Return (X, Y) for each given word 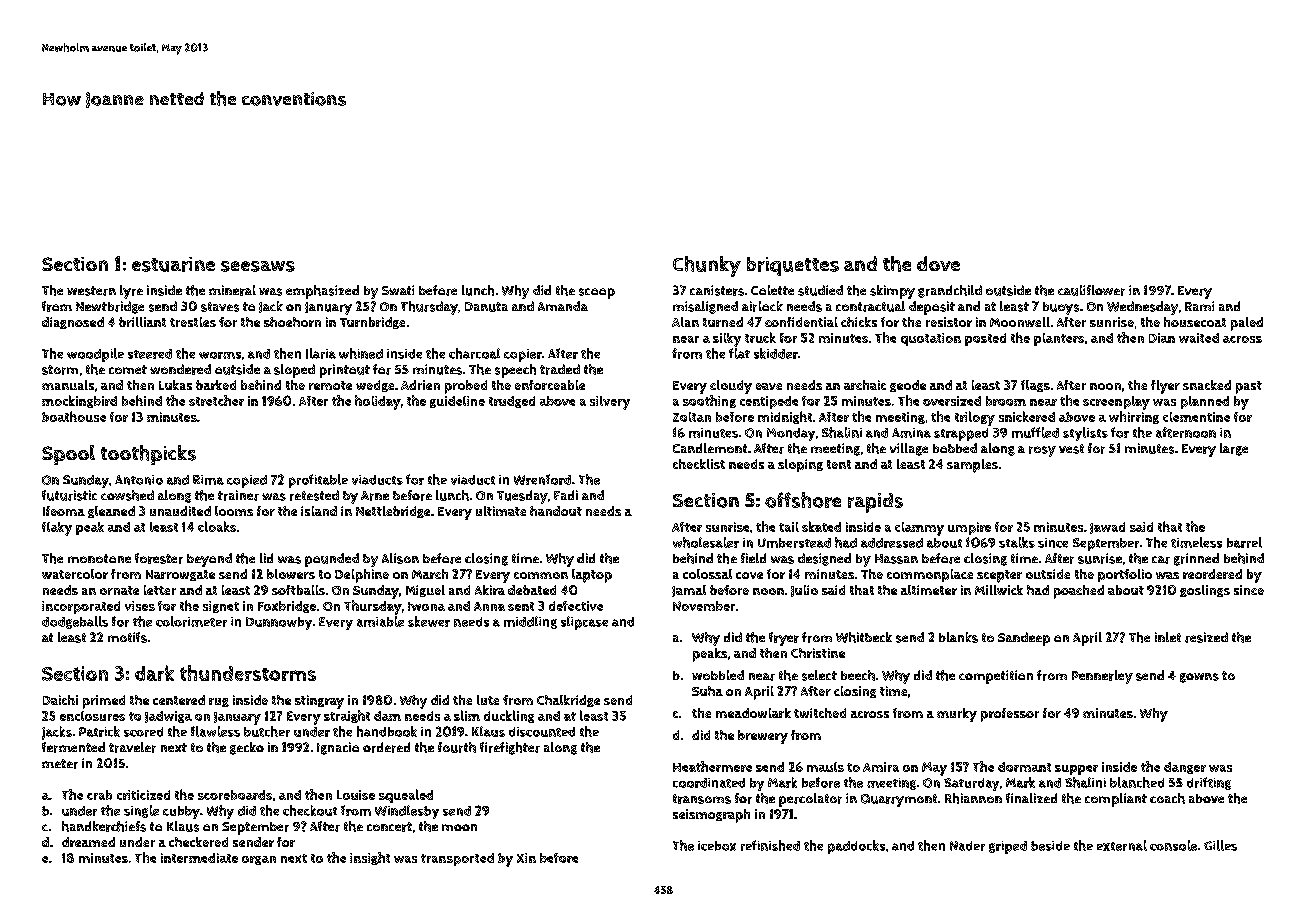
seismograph (711, 816)
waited (1199, 338)
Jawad (1107, 528)
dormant (1024, 767)
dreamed (88, 842)
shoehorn (292, 322)
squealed (406, 796)
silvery (610, 403)
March (430, 574)
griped (1008, 847)
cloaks (217, 526)
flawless (215, 731)
